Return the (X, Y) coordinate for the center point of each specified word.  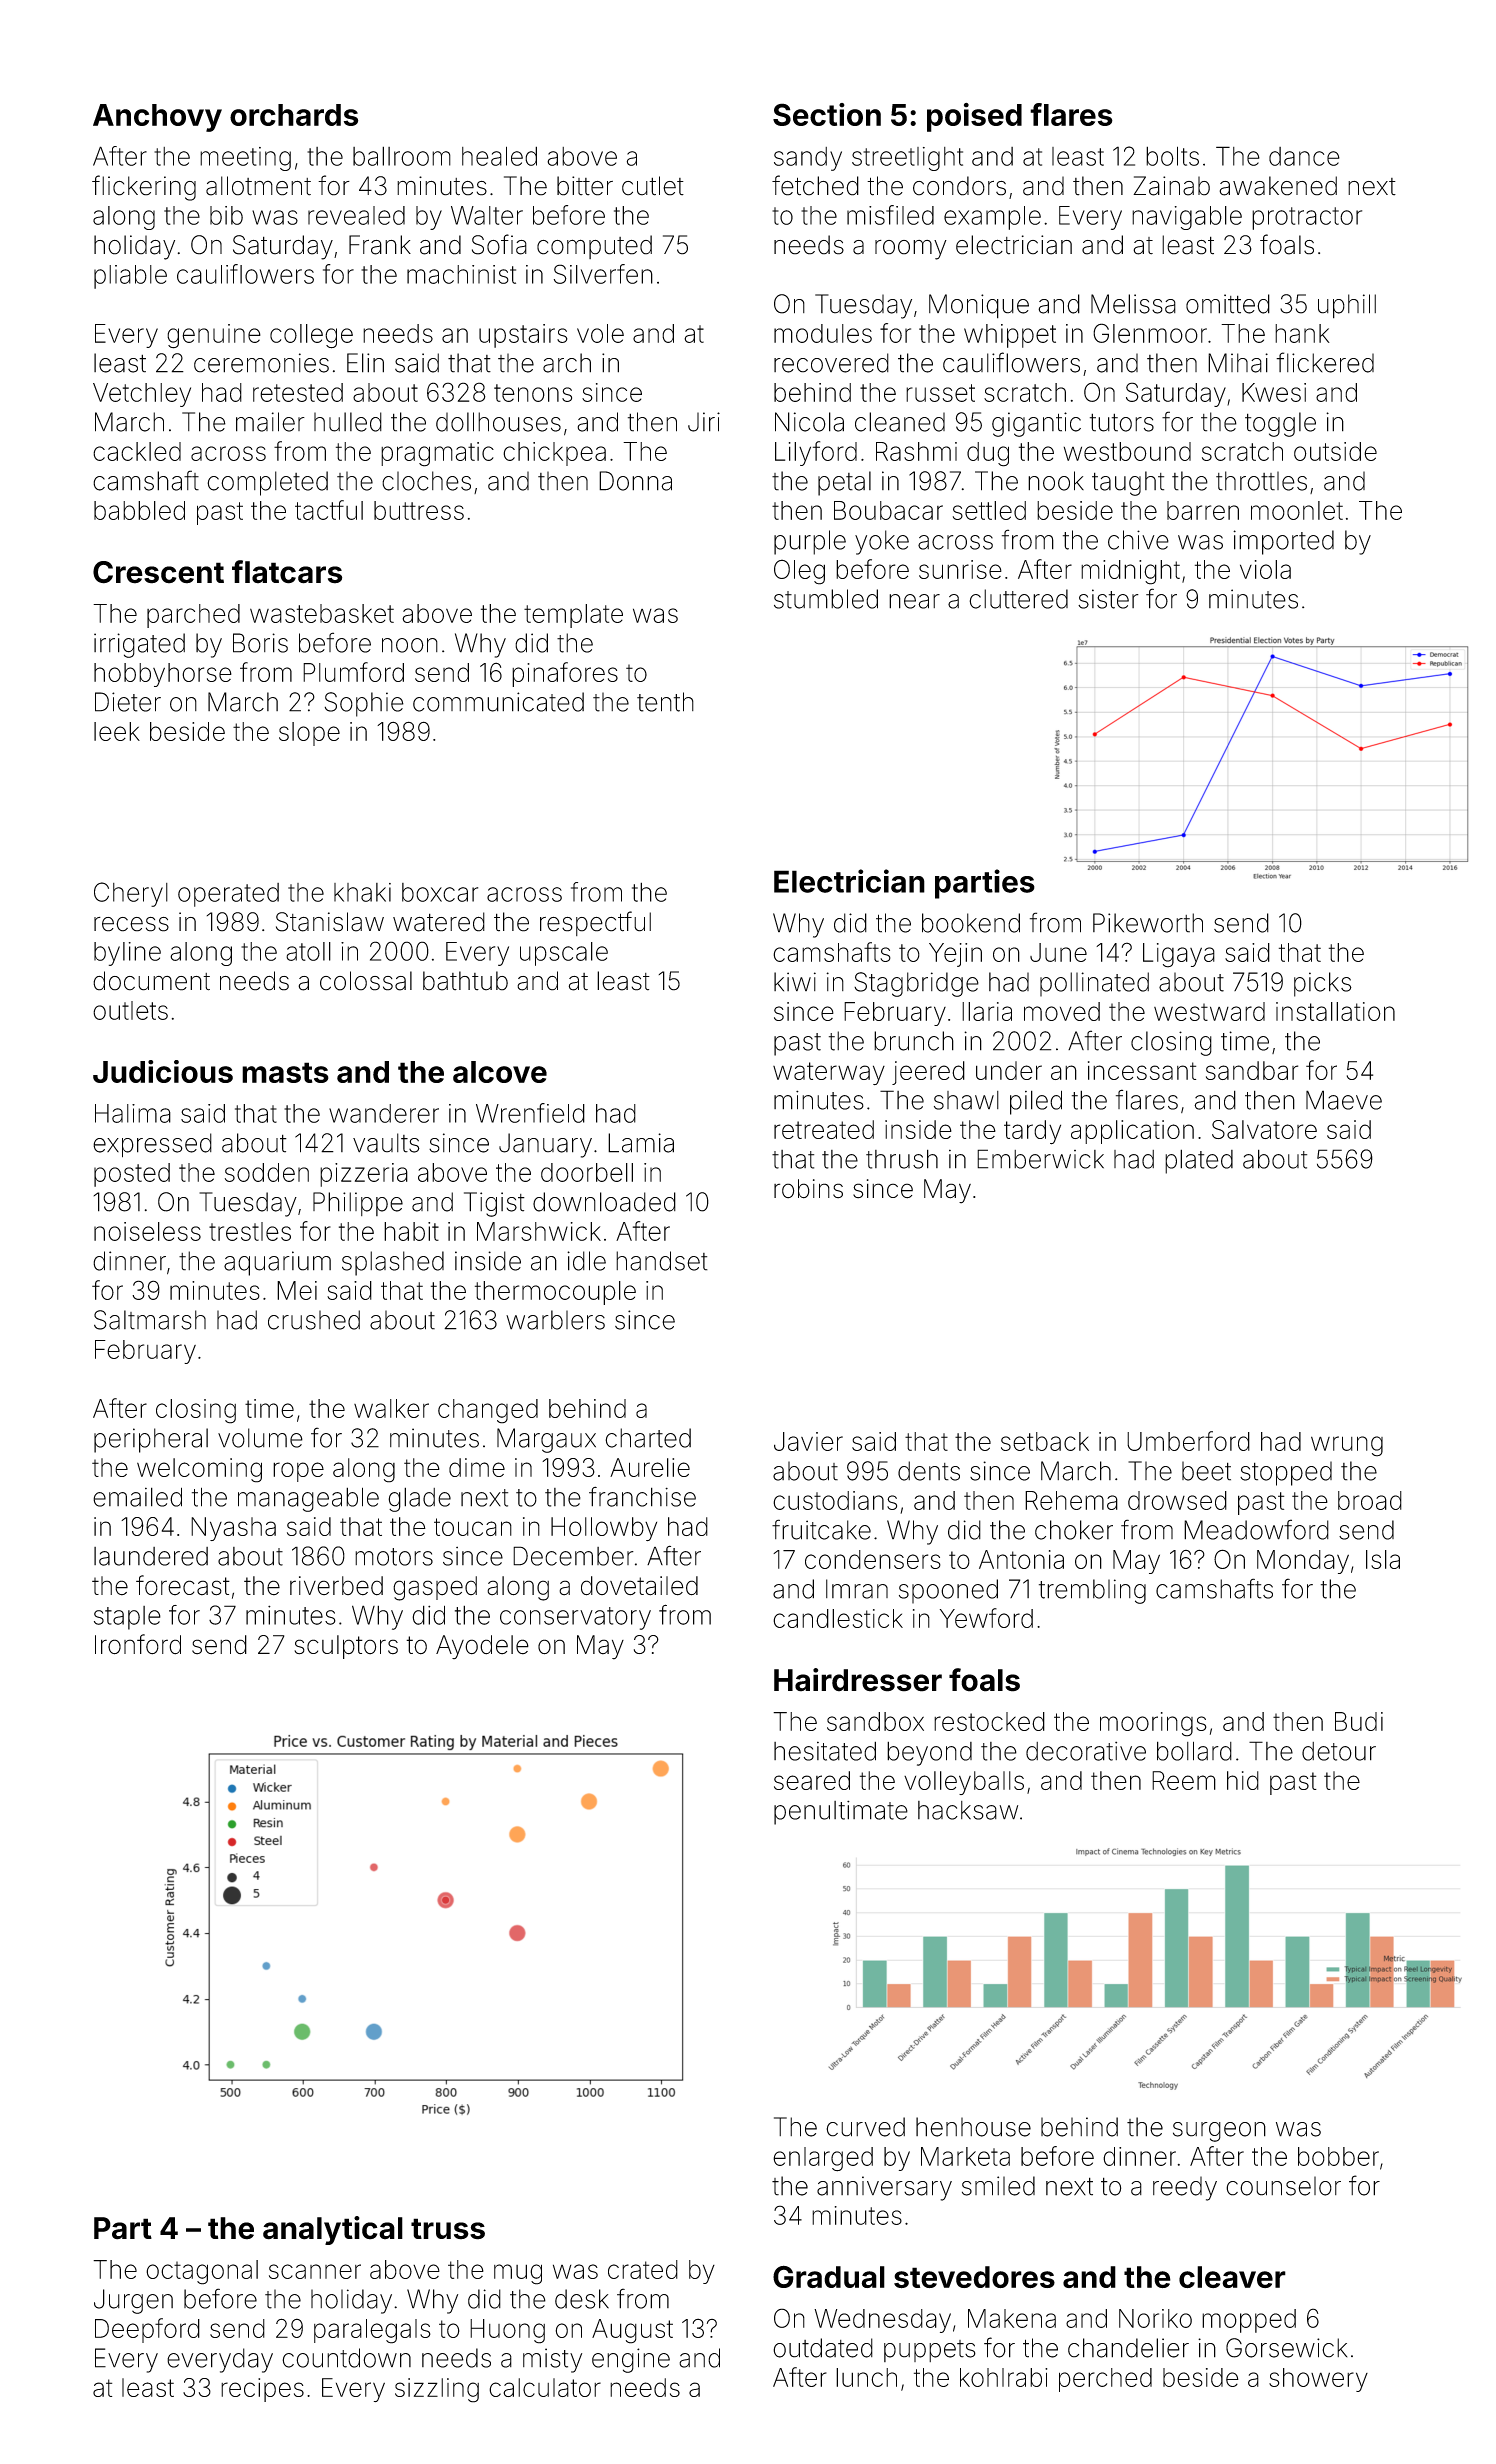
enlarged (823, 2159)
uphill (1347, 306)
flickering (144, 188)
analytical (333, 2230)
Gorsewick (1286, 2348)
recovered (831, 363)
